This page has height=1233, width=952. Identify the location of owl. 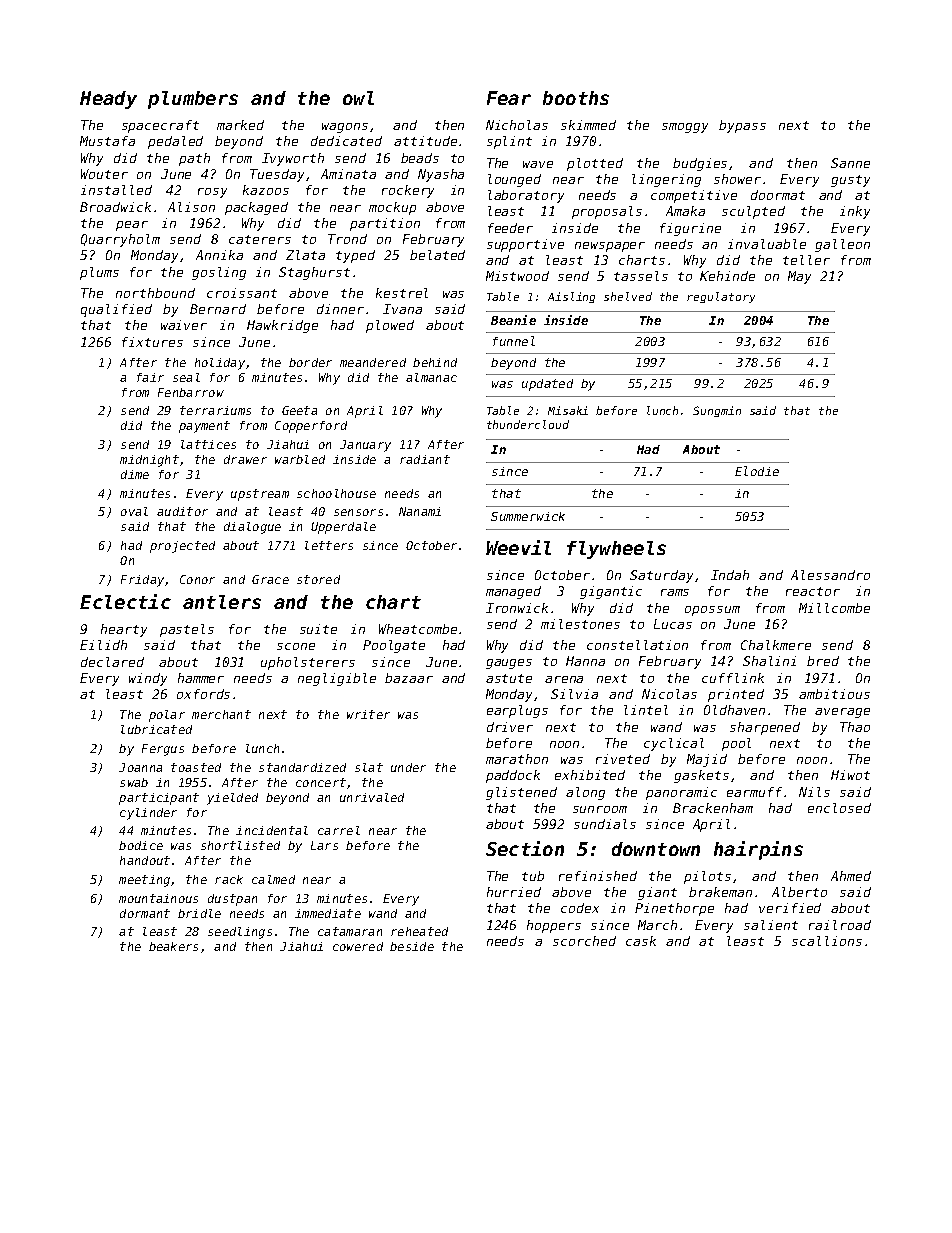
(358, 98).
